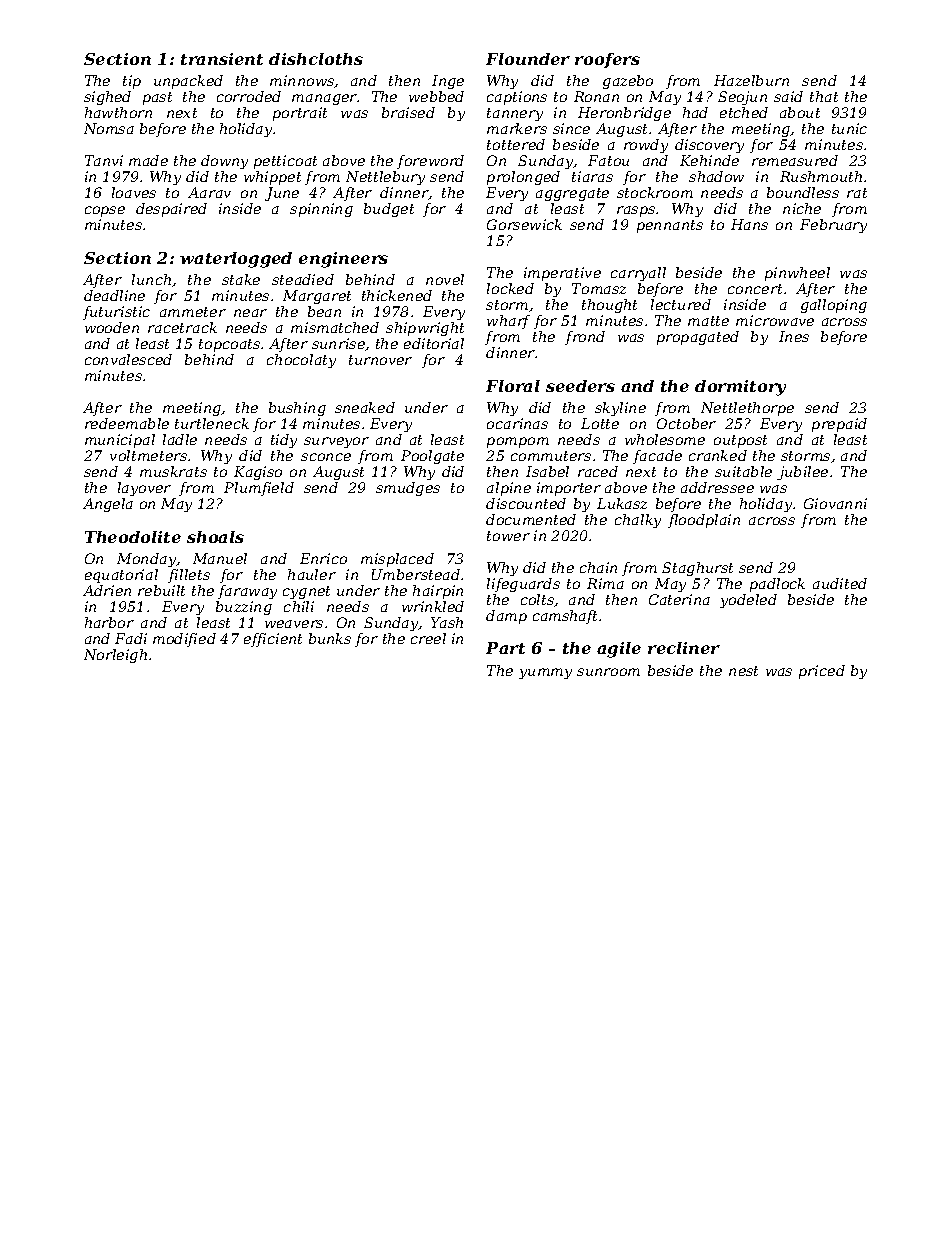 Image resolution: width=952 pixels, height=1233 pixels. What do you see at coordinates (717, 487) in the page?
I see `addressee` at bounding box center [717, 487].
